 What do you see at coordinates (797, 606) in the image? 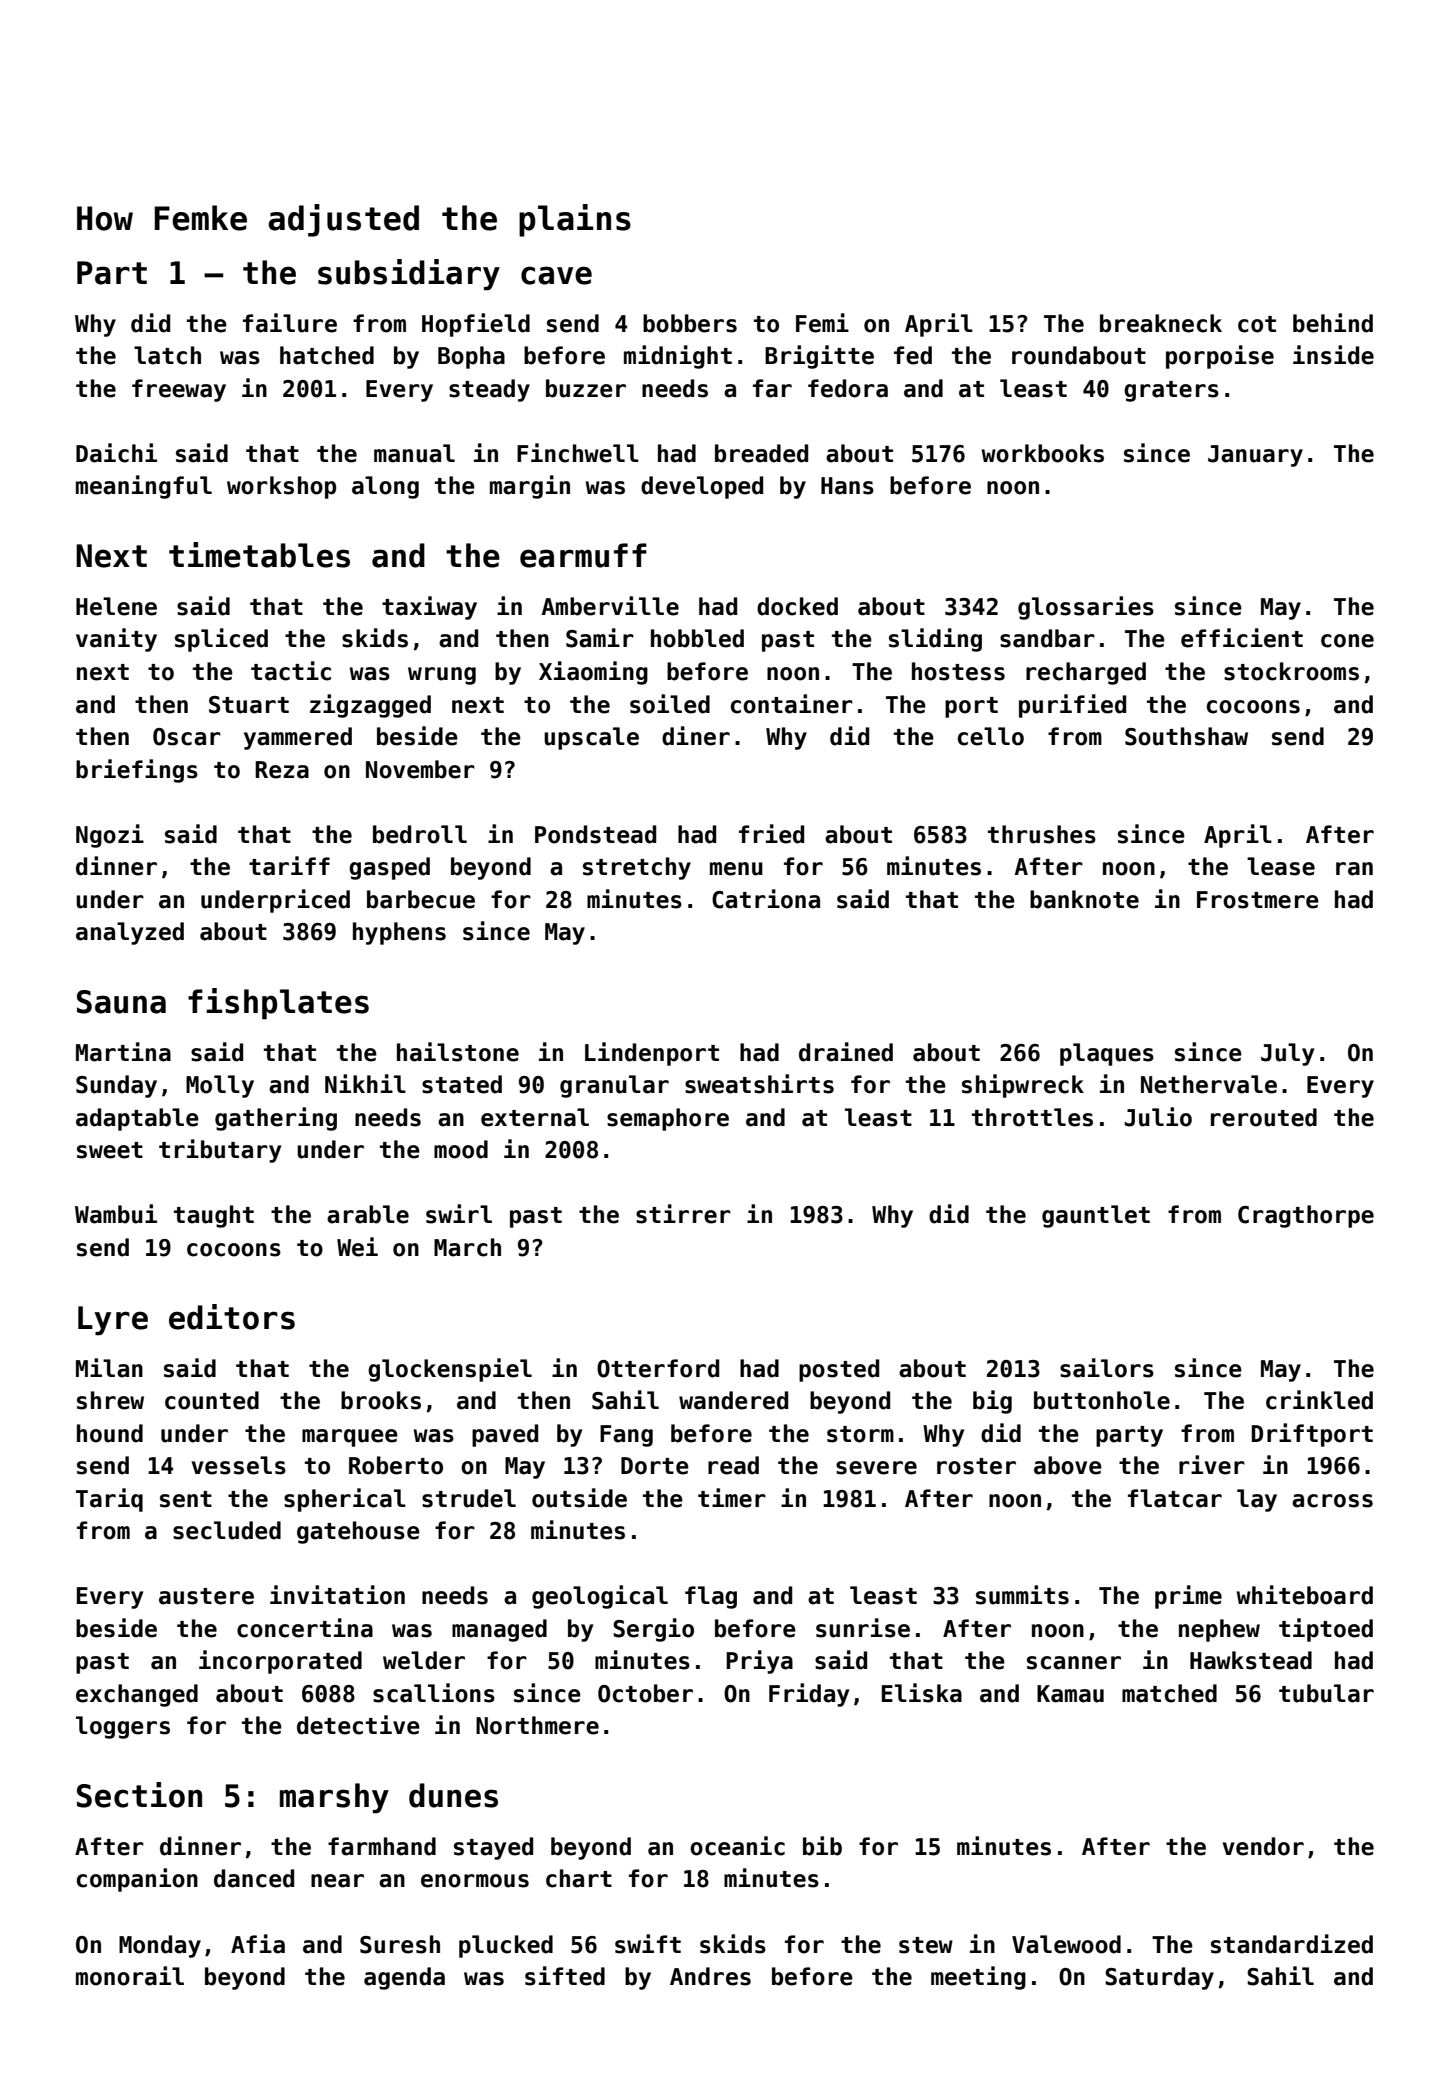
I see `docked` at bounding box center [797, 606].
